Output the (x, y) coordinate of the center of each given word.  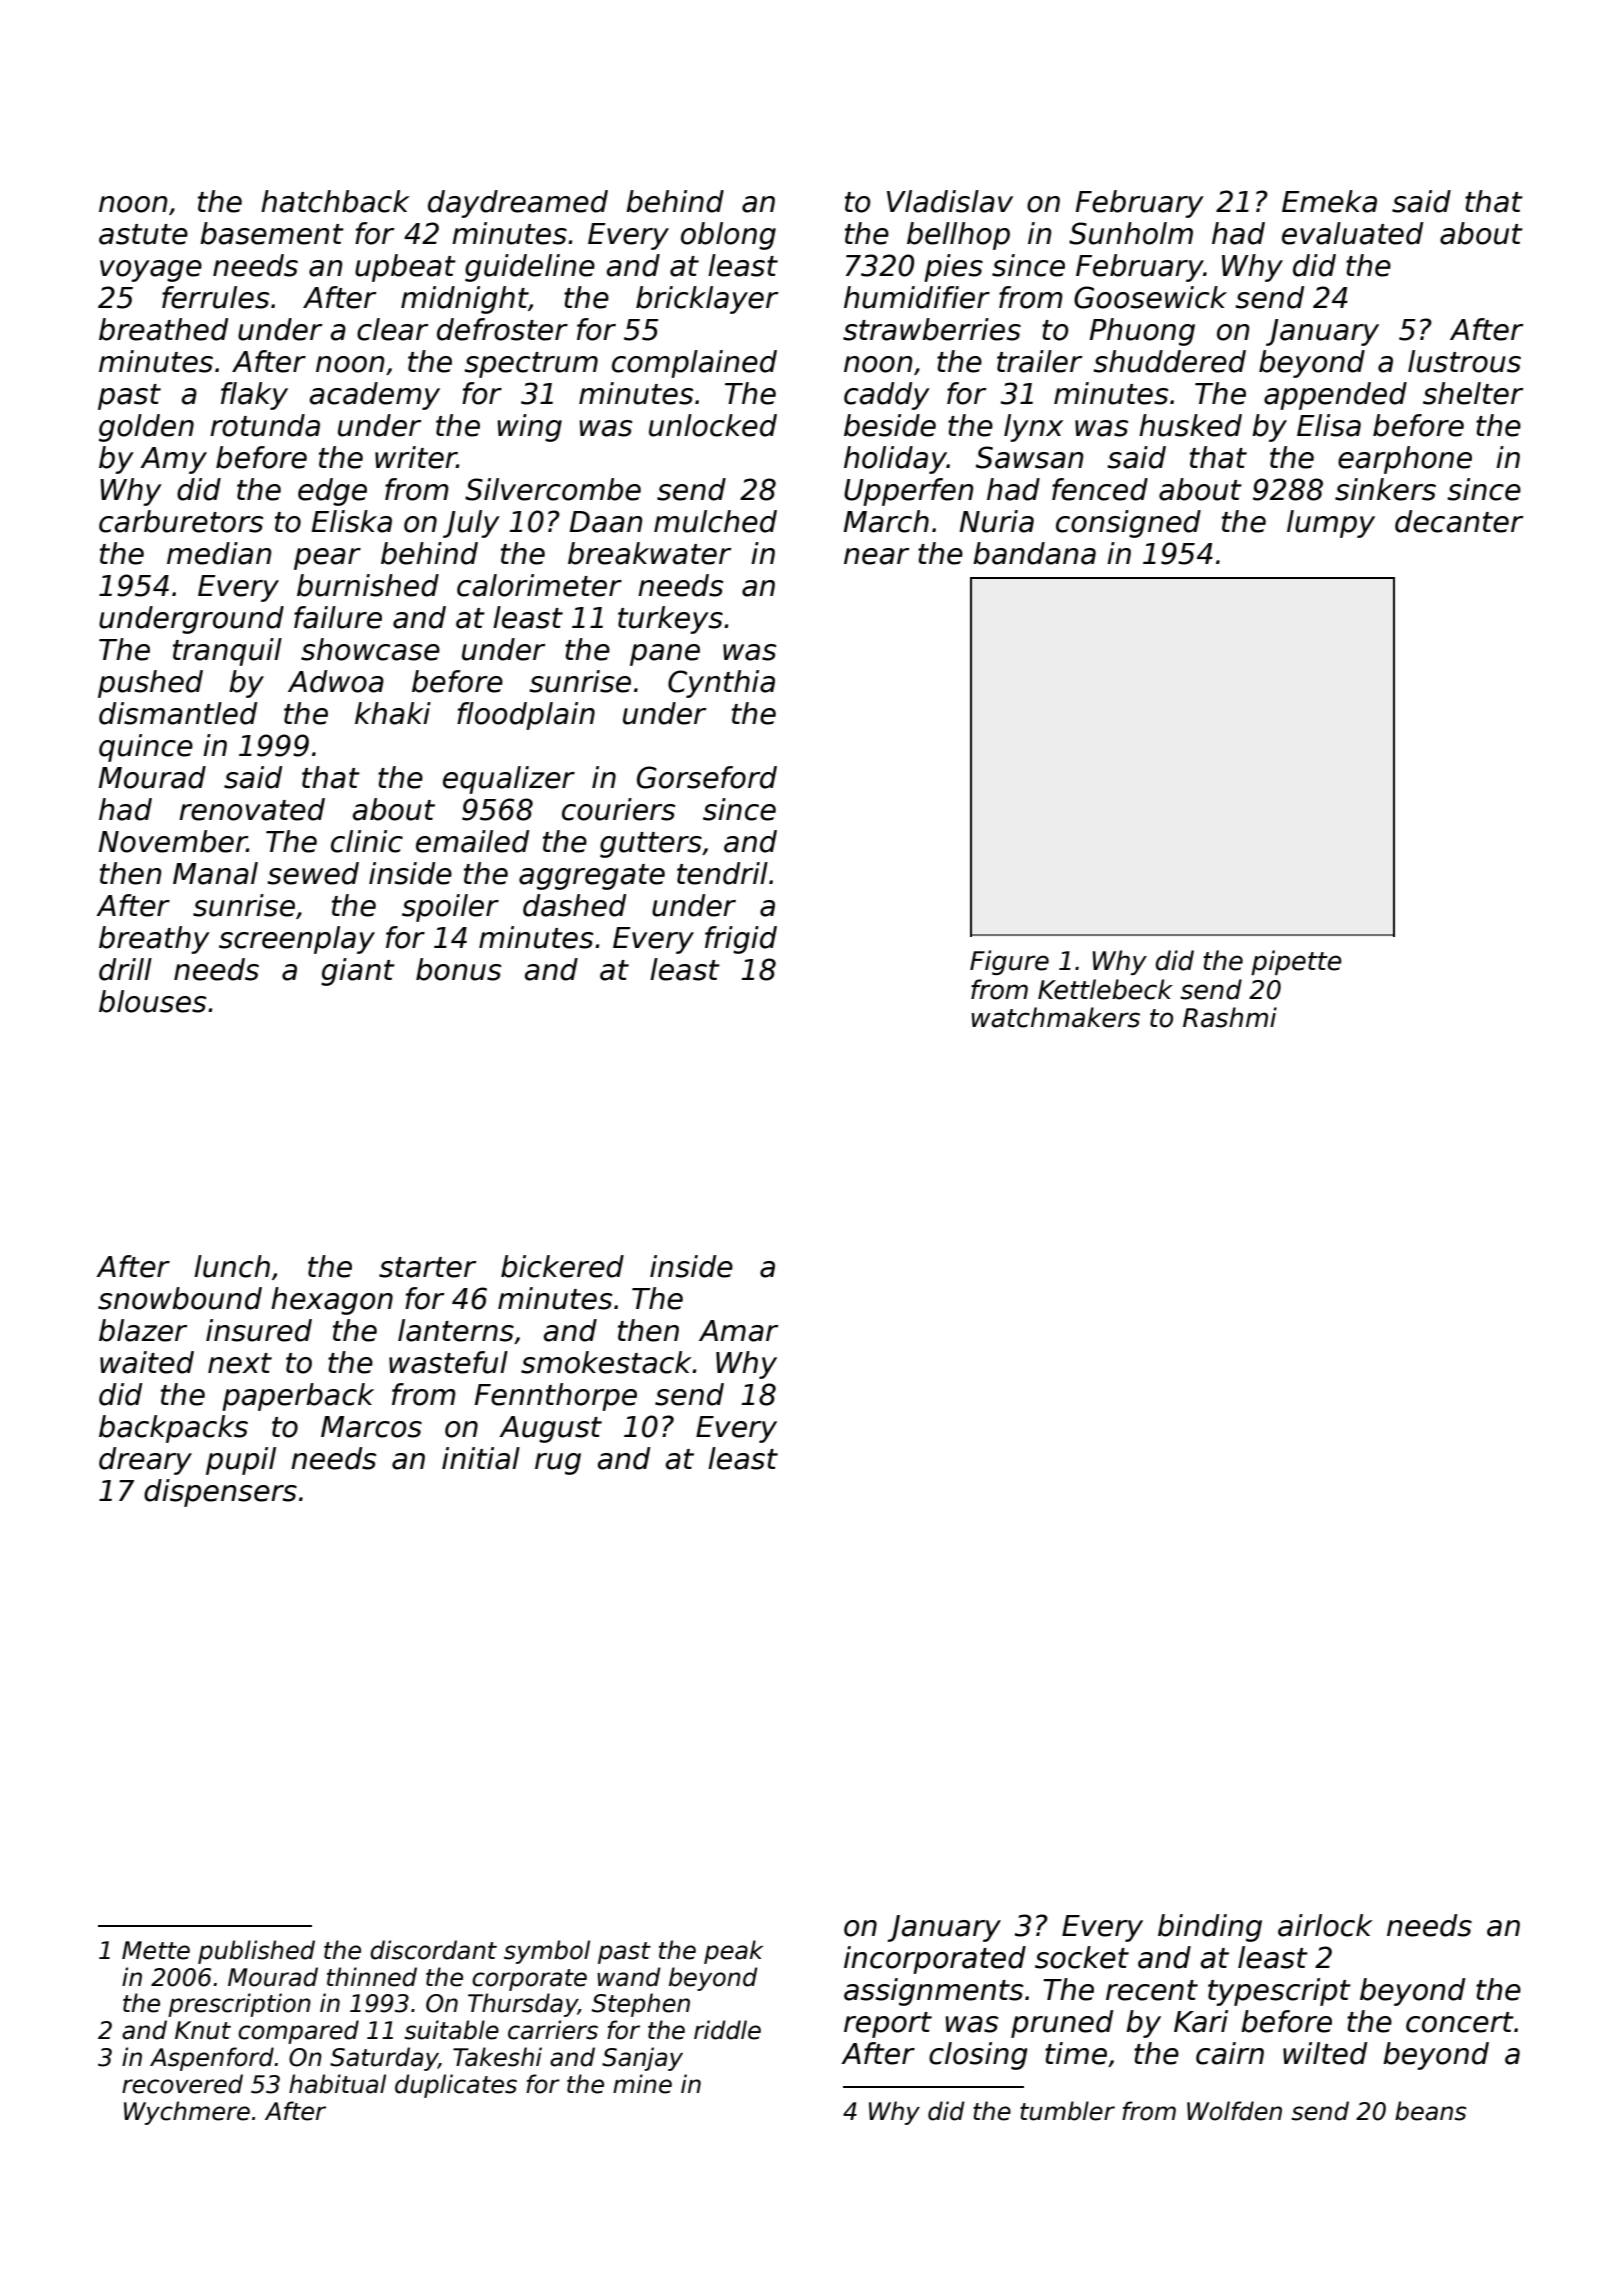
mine (642, 2084)
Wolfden (1234, 2111)
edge (332, 492)
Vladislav (950, 201)
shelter (1473, 393)
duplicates (456, 2086)
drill (125, 969)
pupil (241, 1461)
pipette (1296, 962)
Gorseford (707, 777)
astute (143, 234)
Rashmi (1230, 1017)
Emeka (1329, 201)
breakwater (649, 553)
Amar (738, 1331)
